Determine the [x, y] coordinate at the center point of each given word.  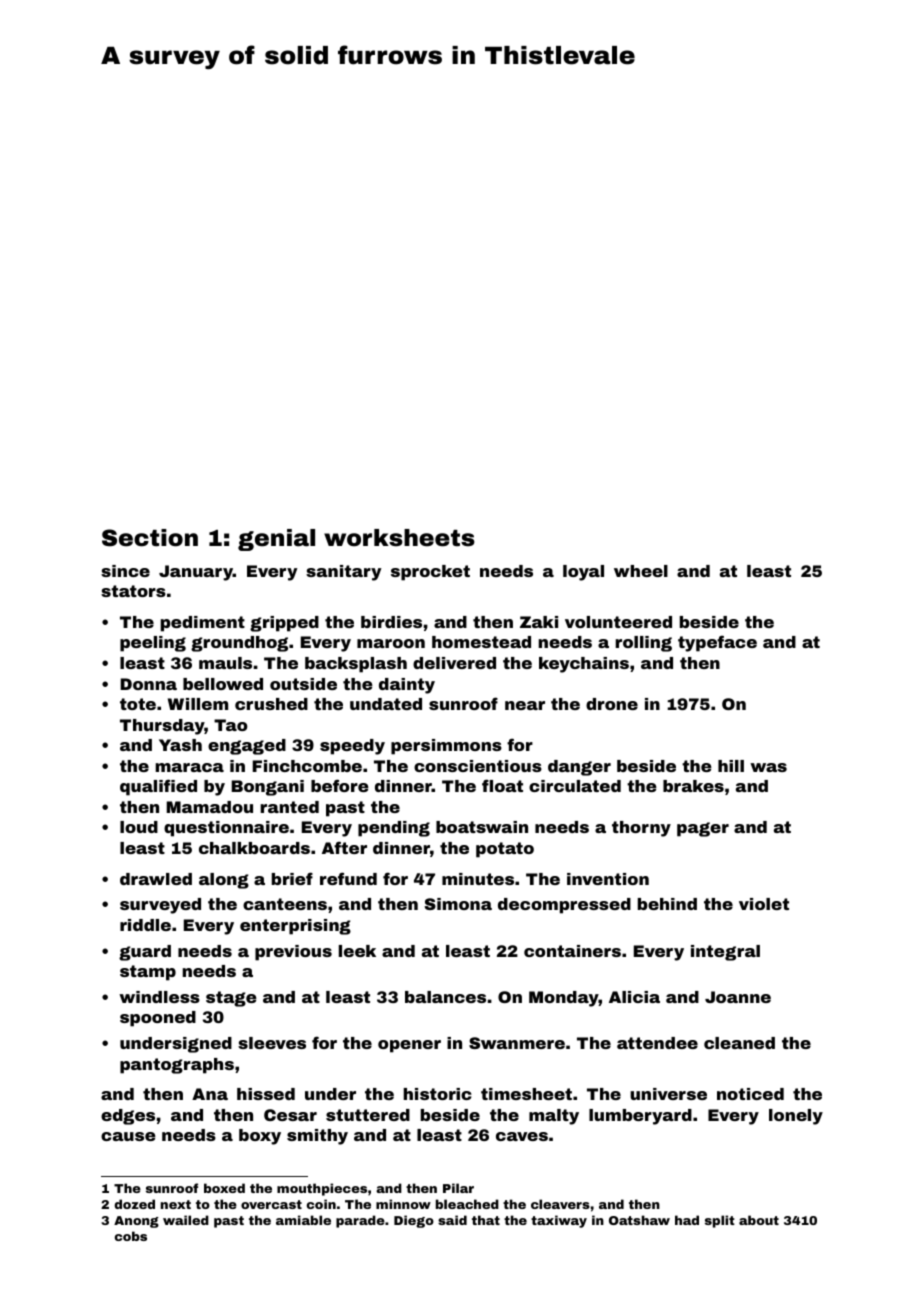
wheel [641, 571]
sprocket [430, 573]
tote [138, 704]
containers [572, 951]
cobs [131, 1236]
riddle [145, 925]
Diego [414, 1221]
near [525, 705]
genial [276, 540]
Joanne [738, 997]
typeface [717, 643]
